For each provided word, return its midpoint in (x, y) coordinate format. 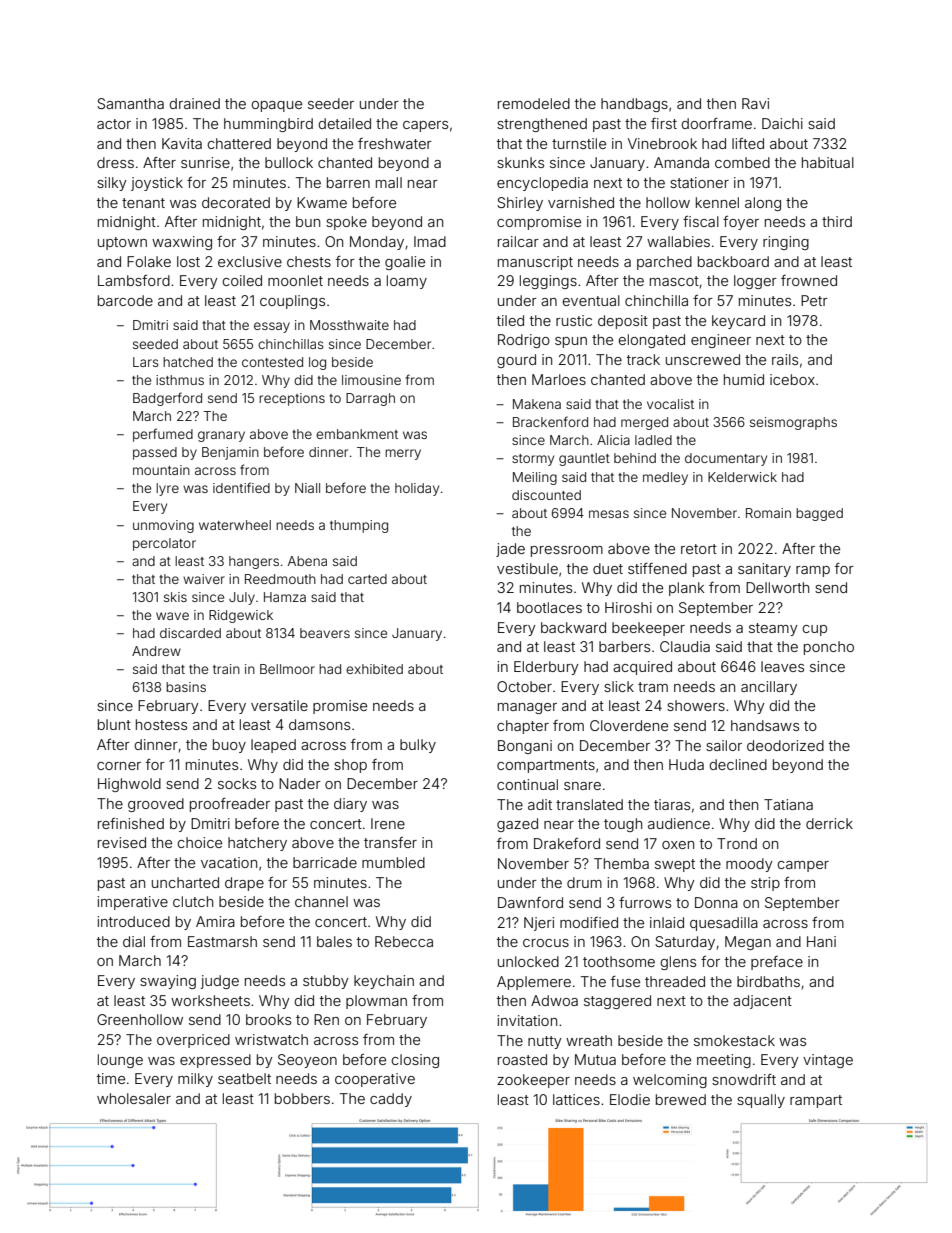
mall (389, 182)
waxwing (182, 243)
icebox (792, 379)
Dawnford (530, 902)
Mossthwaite (349, 325)
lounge (120, 1061)
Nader (300, 783)
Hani (821, 941)
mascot (674, 281)
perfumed (163, 435)
